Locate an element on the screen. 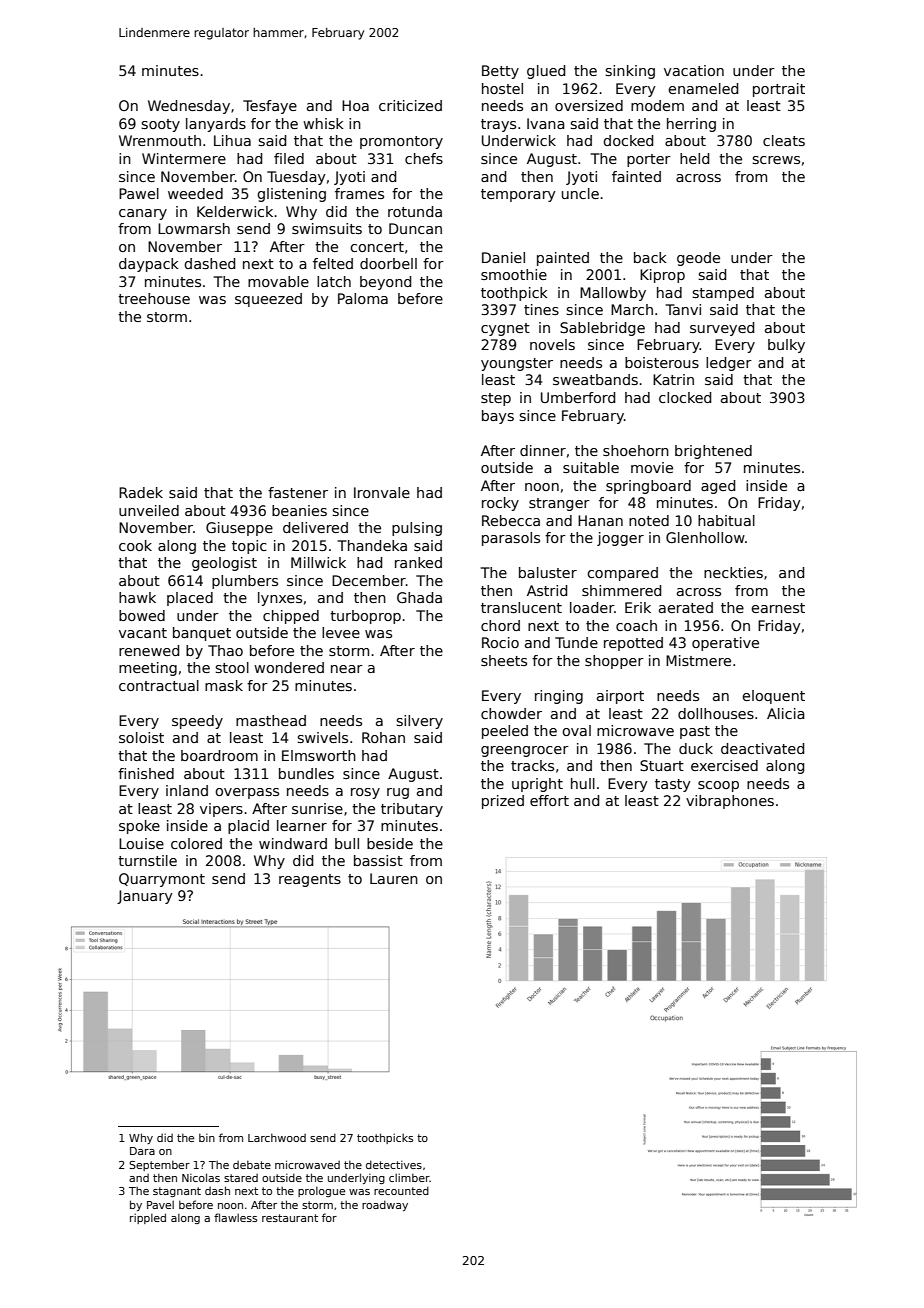 Image resolution: width=924 pixels, height=1308 pixels. airport is located at coordinates (620, 697).
